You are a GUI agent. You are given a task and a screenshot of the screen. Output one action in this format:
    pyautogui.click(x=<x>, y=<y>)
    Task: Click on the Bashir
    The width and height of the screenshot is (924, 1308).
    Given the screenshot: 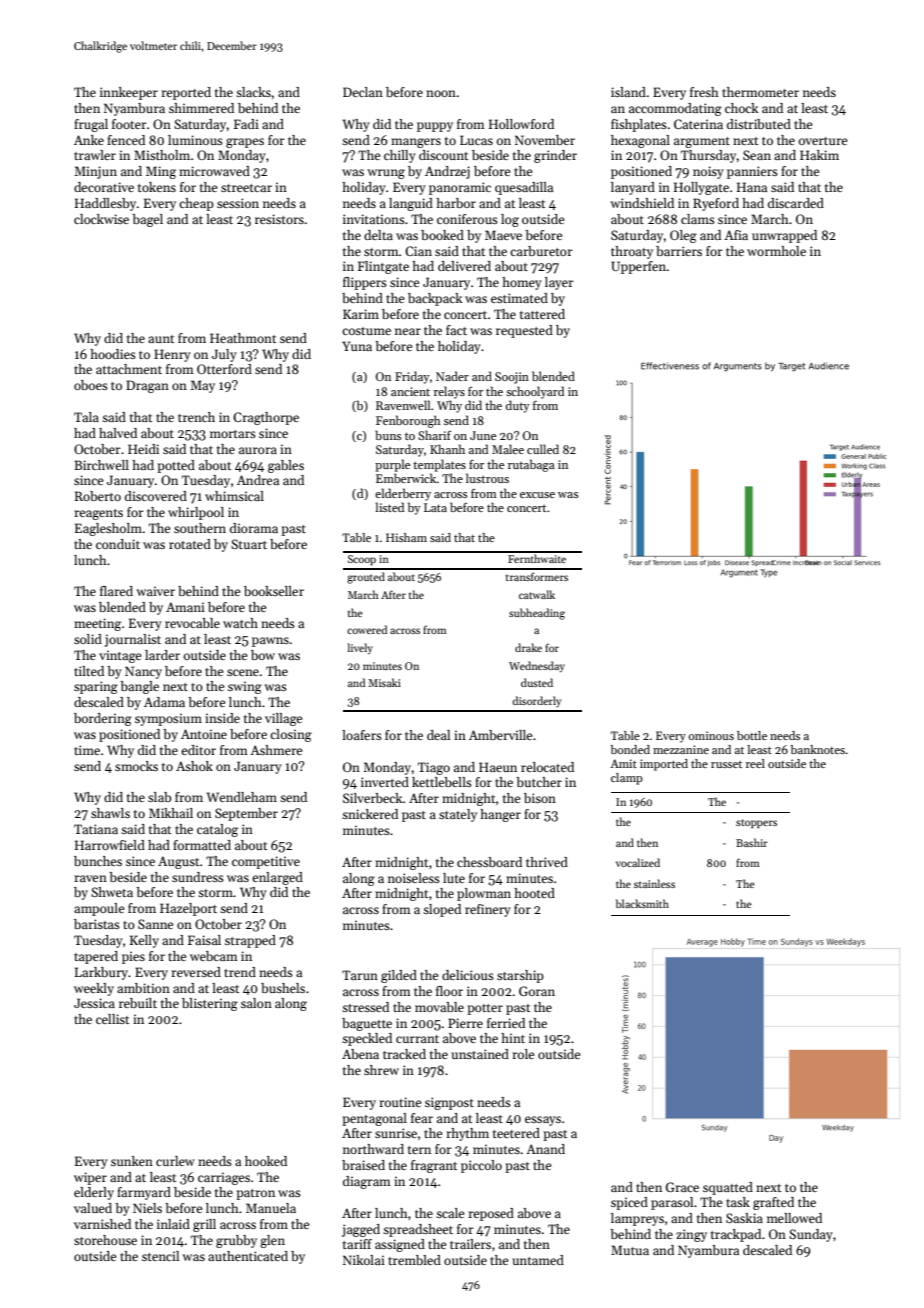 What is the action you would take?
    pyautogui.click(x=752, y=842)
